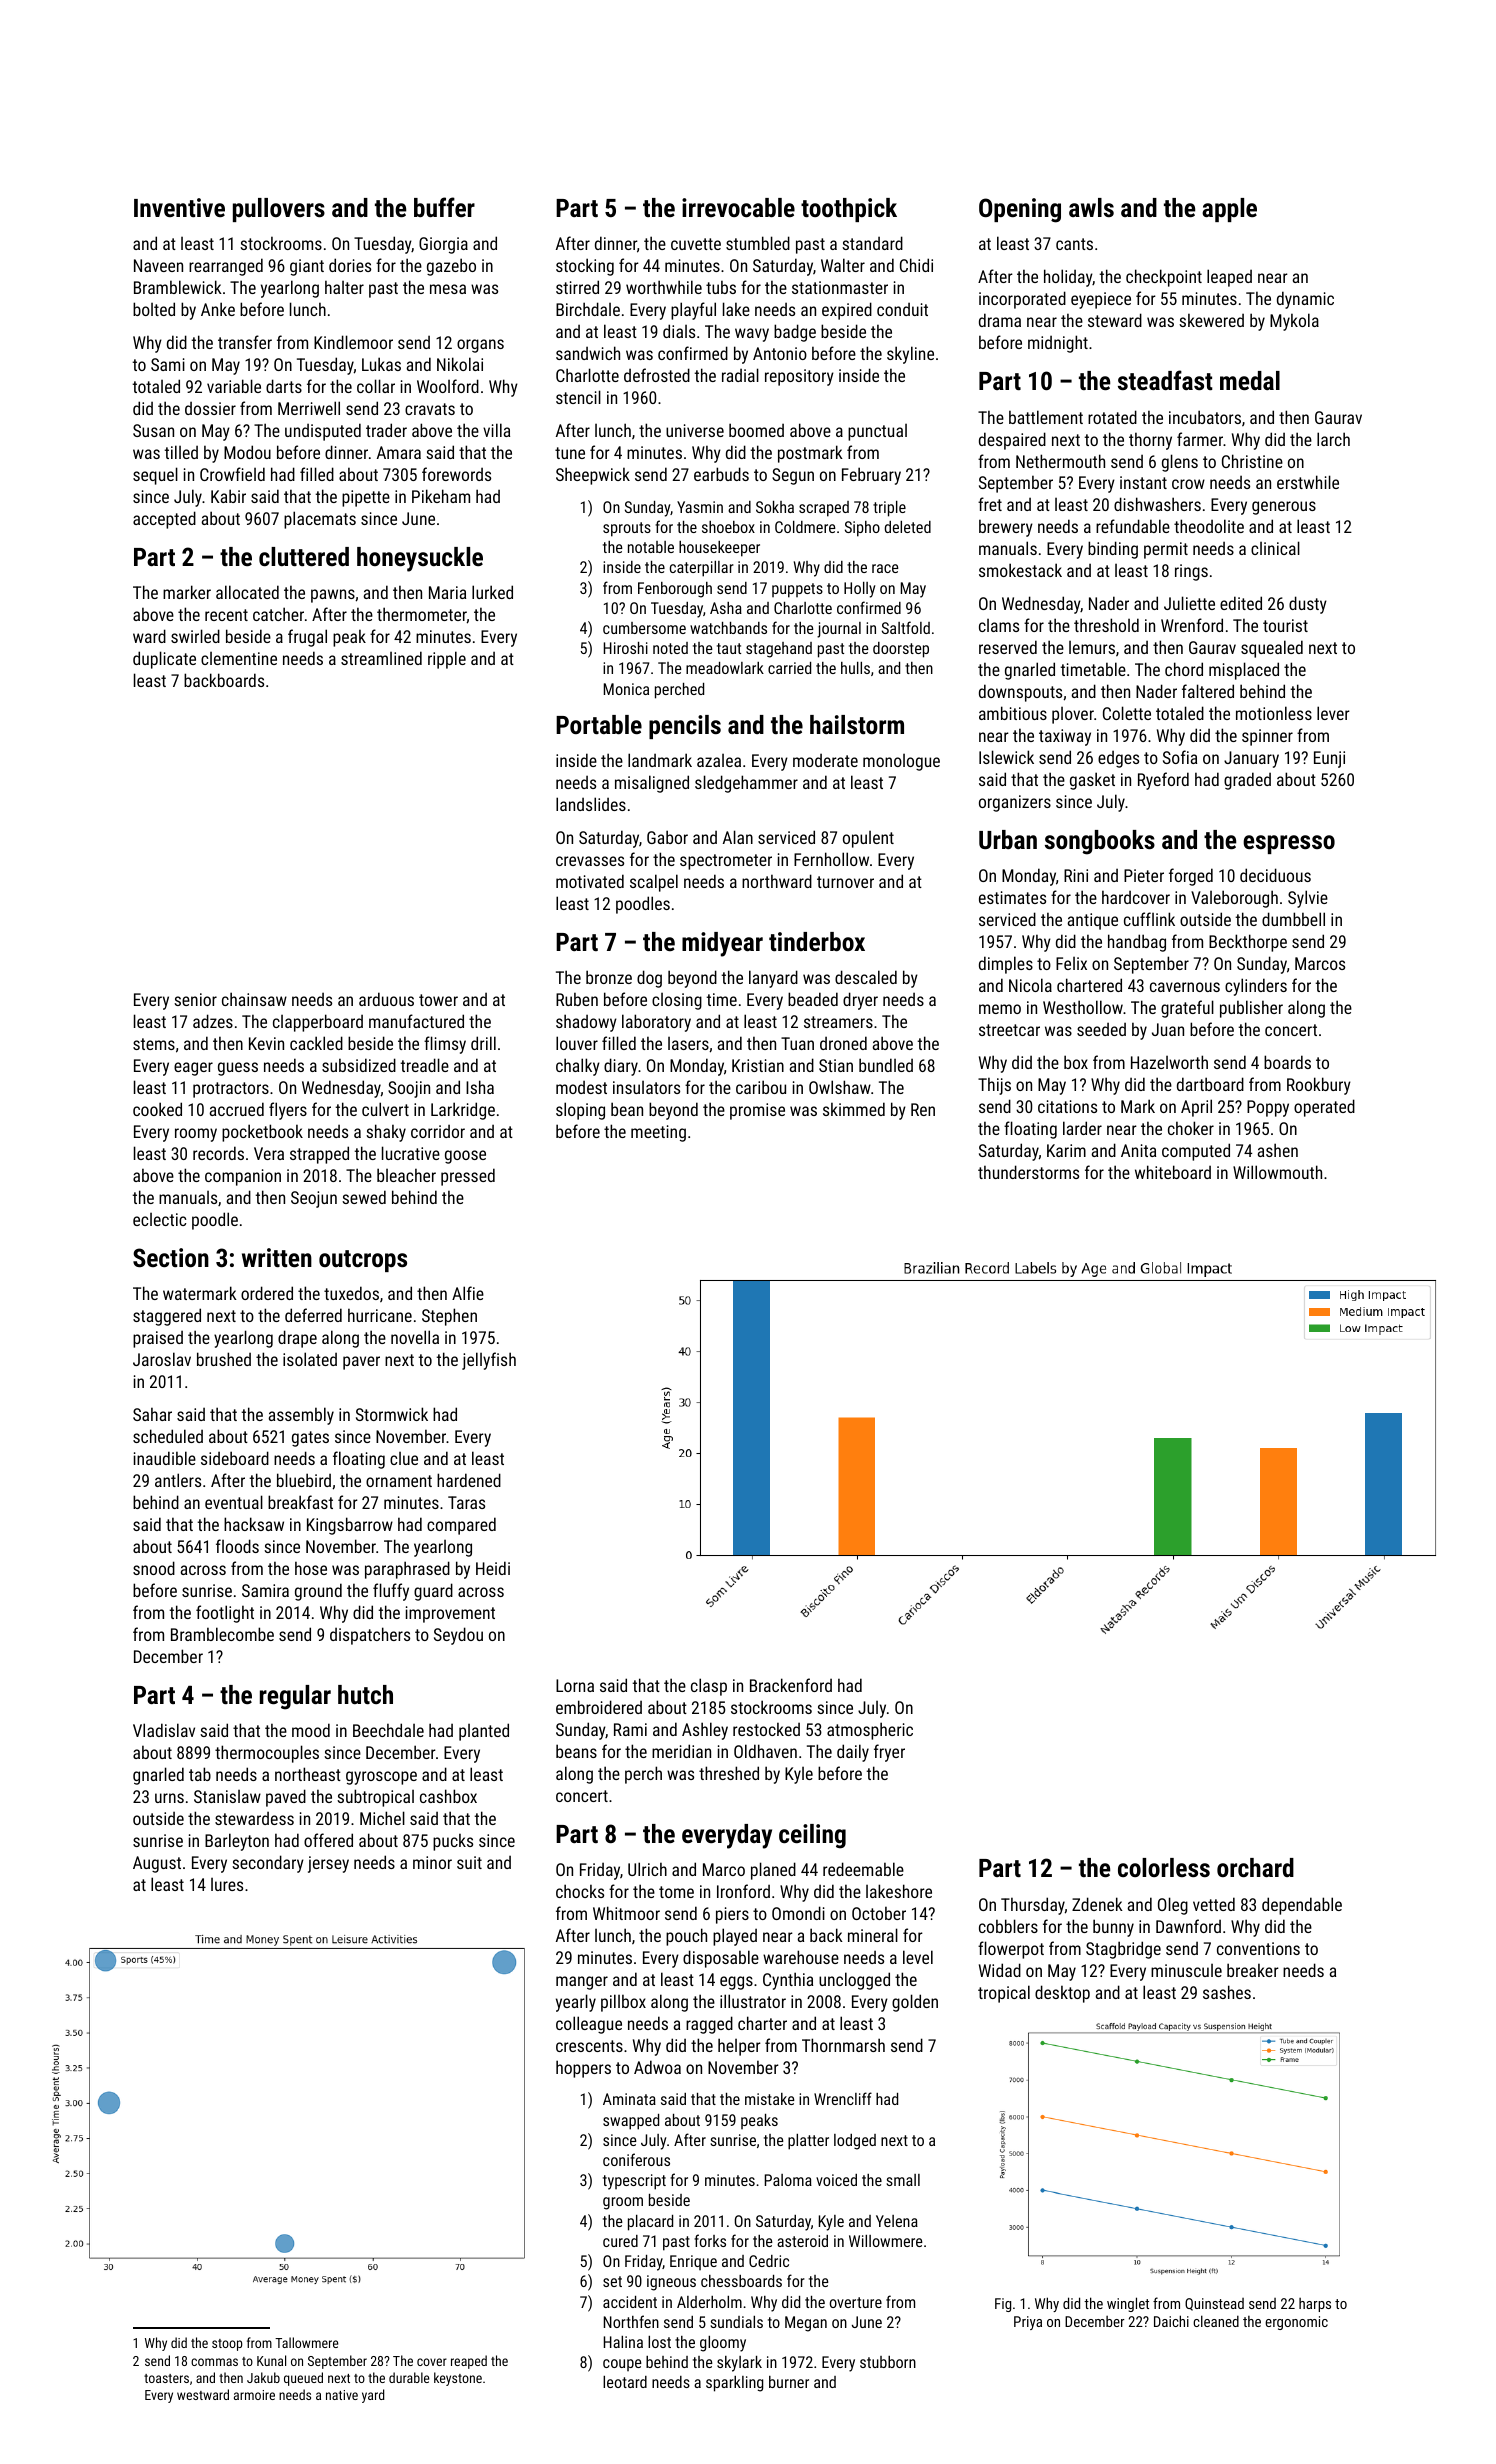 The height and width of the screenshot is (2464, 1496). What do you see at coordinates (843, 2045) in the screenshot?
I see `Thornmarsh` at bounding box center [843, 2045].
